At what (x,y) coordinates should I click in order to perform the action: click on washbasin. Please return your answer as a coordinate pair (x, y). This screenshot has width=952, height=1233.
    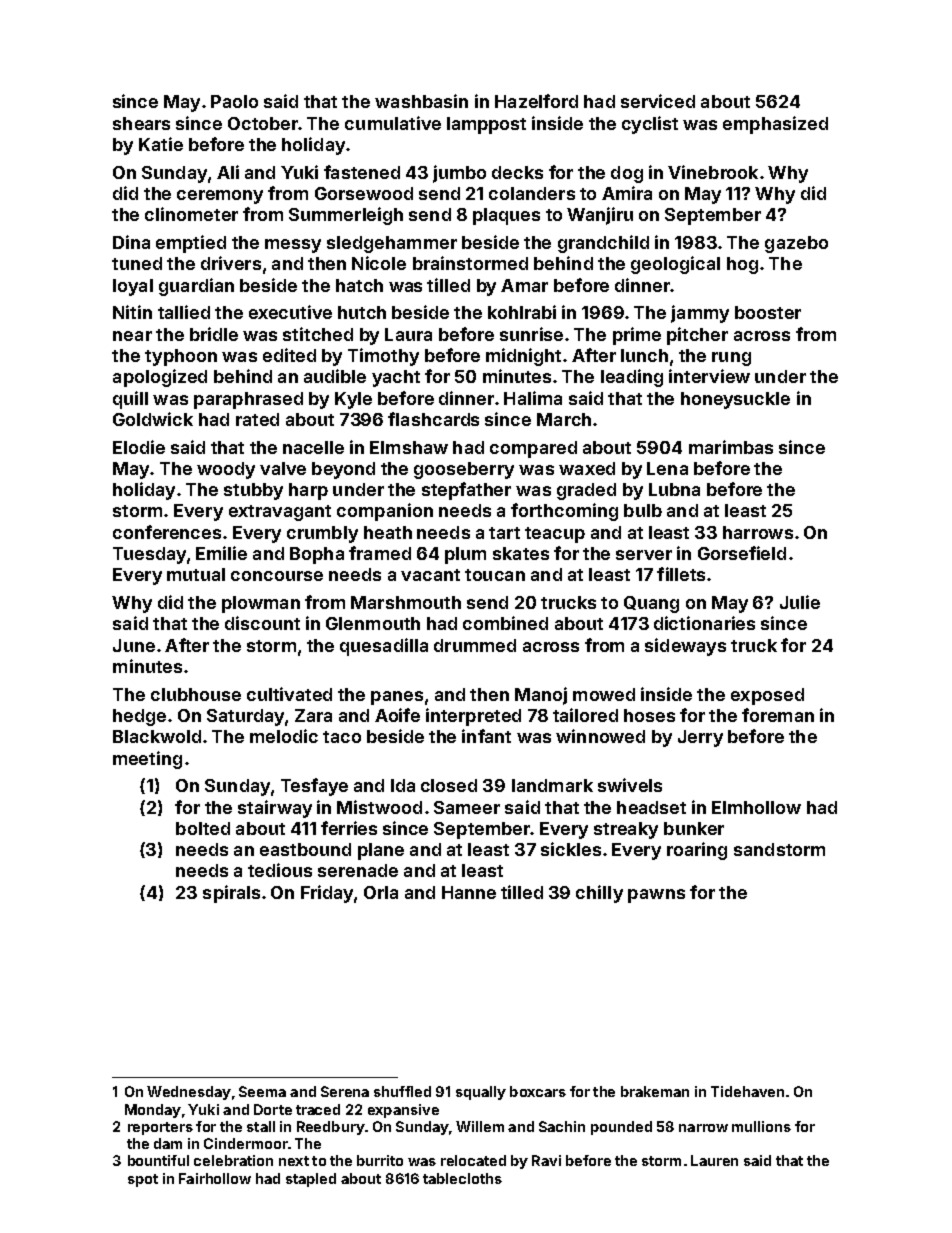
    Looking at the image, I should click on (421, 101).
